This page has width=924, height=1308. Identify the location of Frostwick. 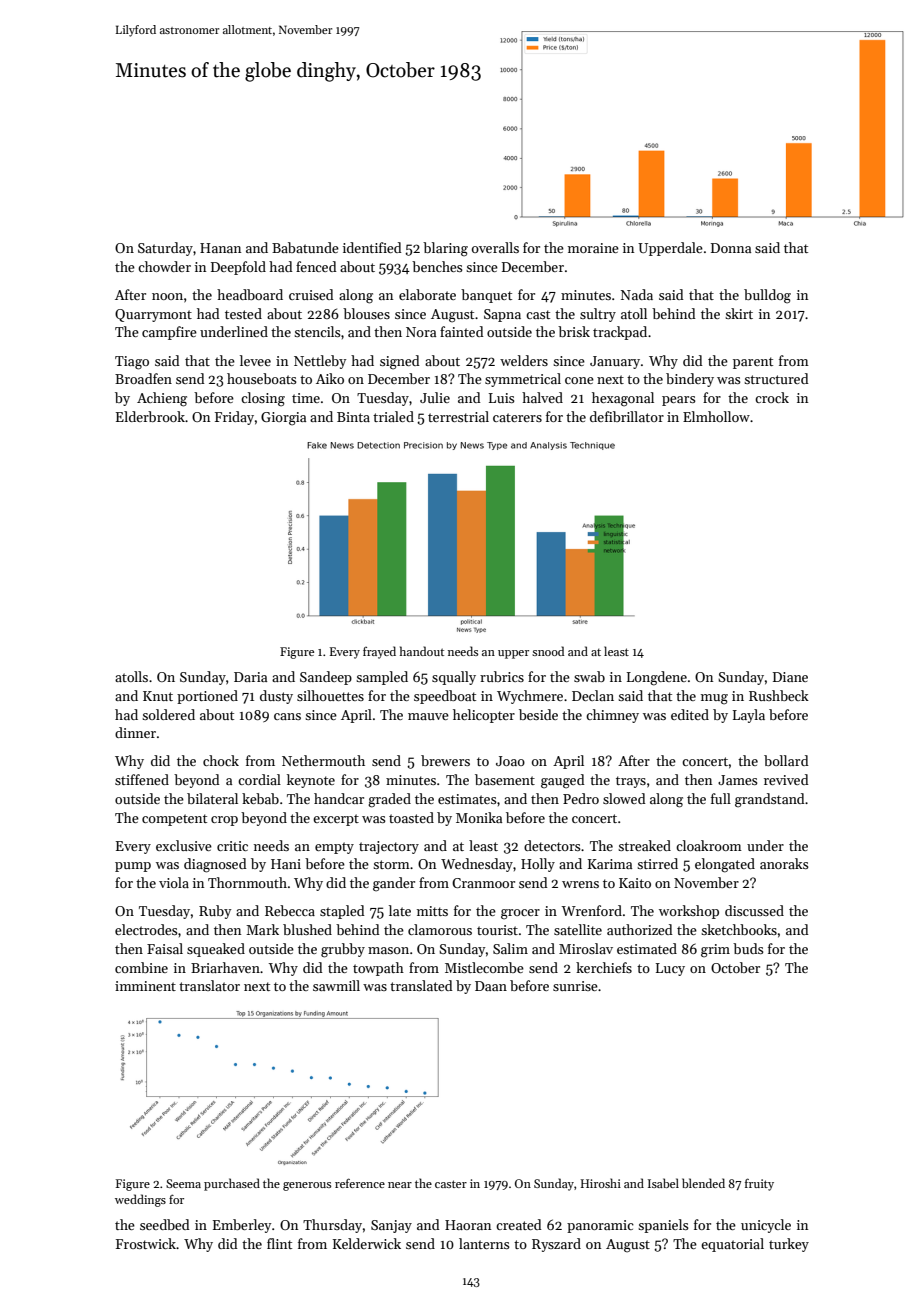
(146, 1243).
